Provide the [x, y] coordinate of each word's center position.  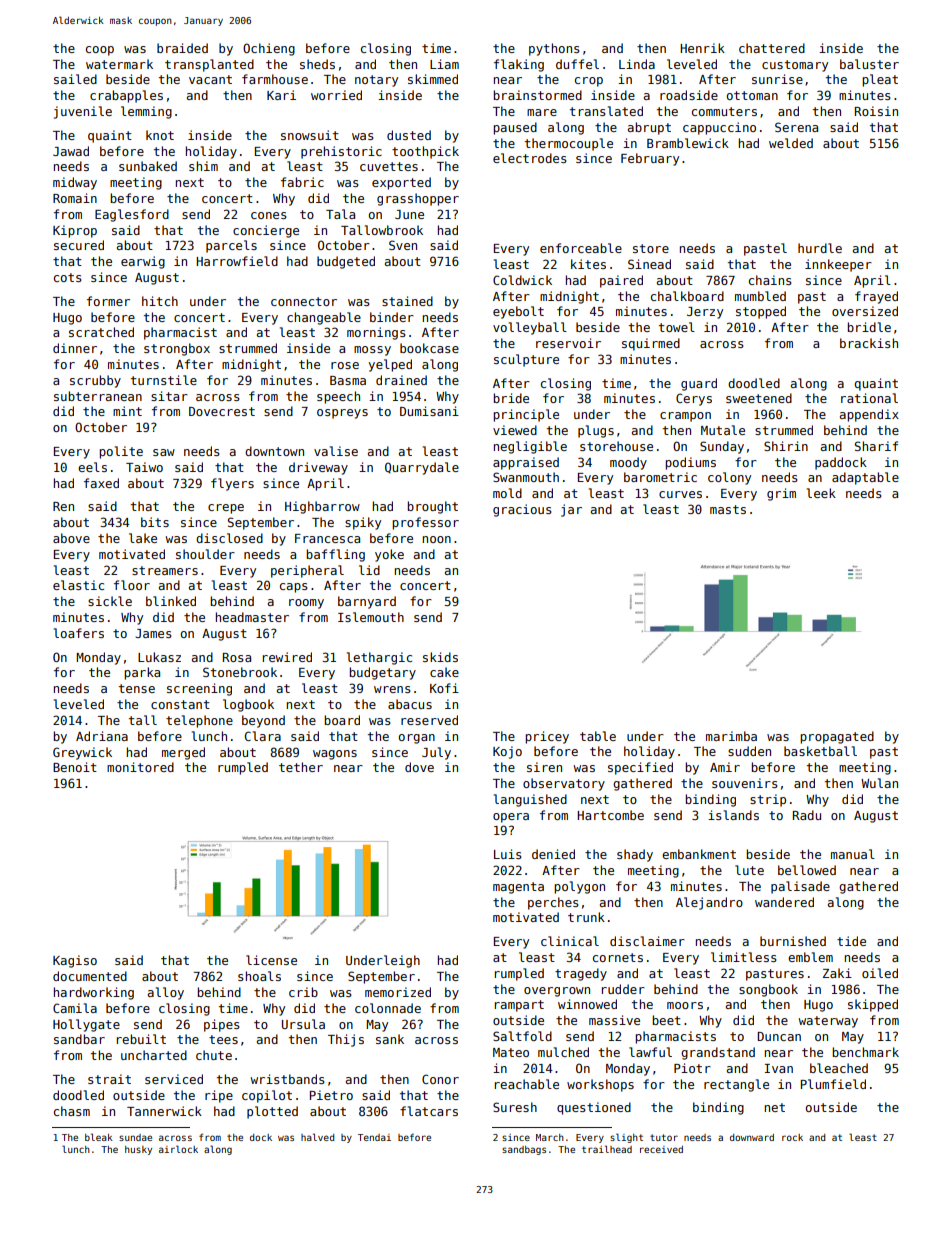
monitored [140, 767]
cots [68, 277]
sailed [75, 79]
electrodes [530, 158]
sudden [749, 751]
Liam [444, 64]
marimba [731, 736]
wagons [335, 755]
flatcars [429, 1111]
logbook [248, 705]
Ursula [303, 1024]
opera [511, 818]
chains [770, 280]
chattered [772, 48]
